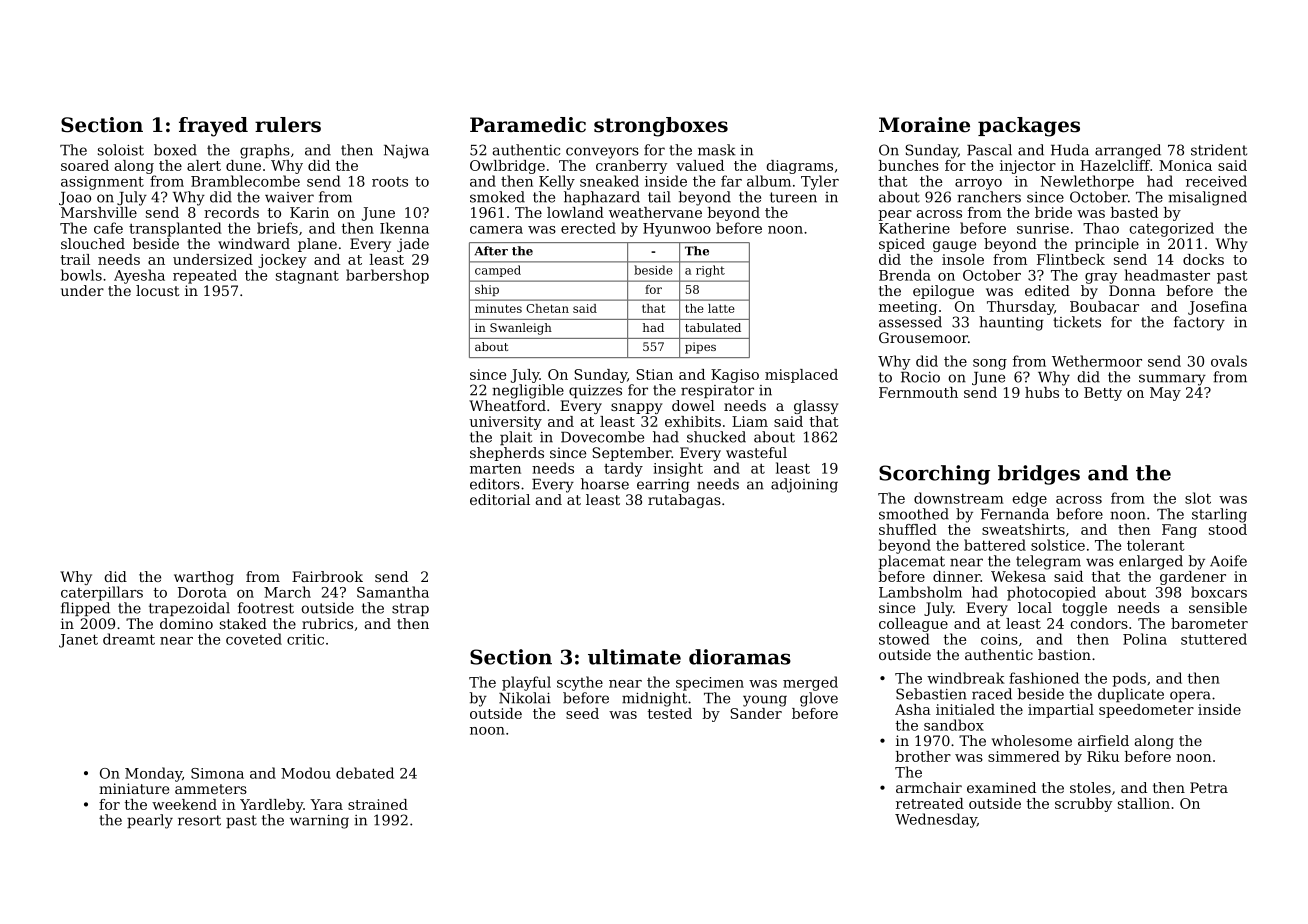 The height and width of the document is (924, 1308). Describe the element at coordinates (213, 127) in the document. I see `frayed` at that location.
